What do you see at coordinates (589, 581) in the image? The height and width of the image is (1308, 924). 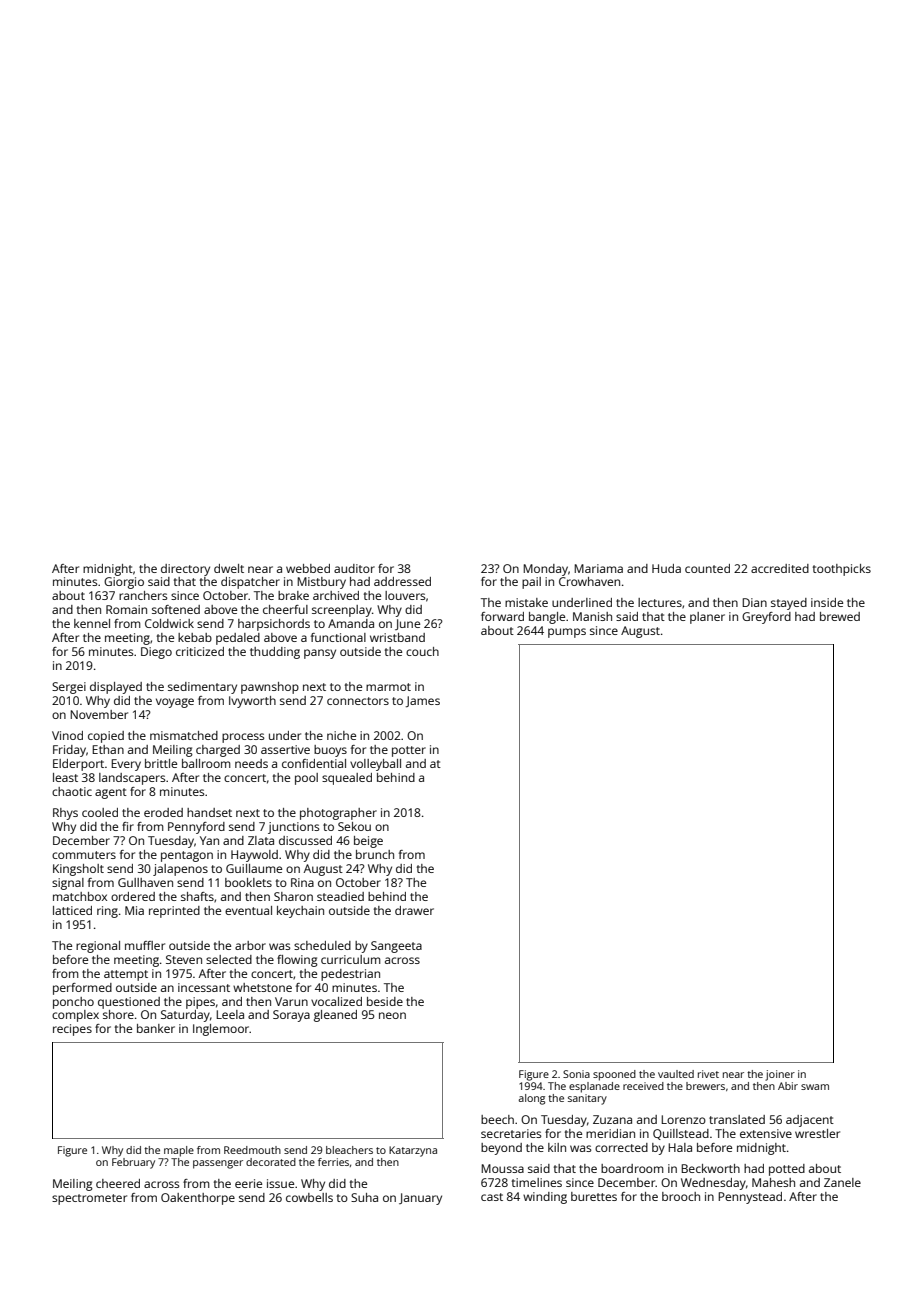 I see `Crowhaven` at bounding box center [589, 581].
